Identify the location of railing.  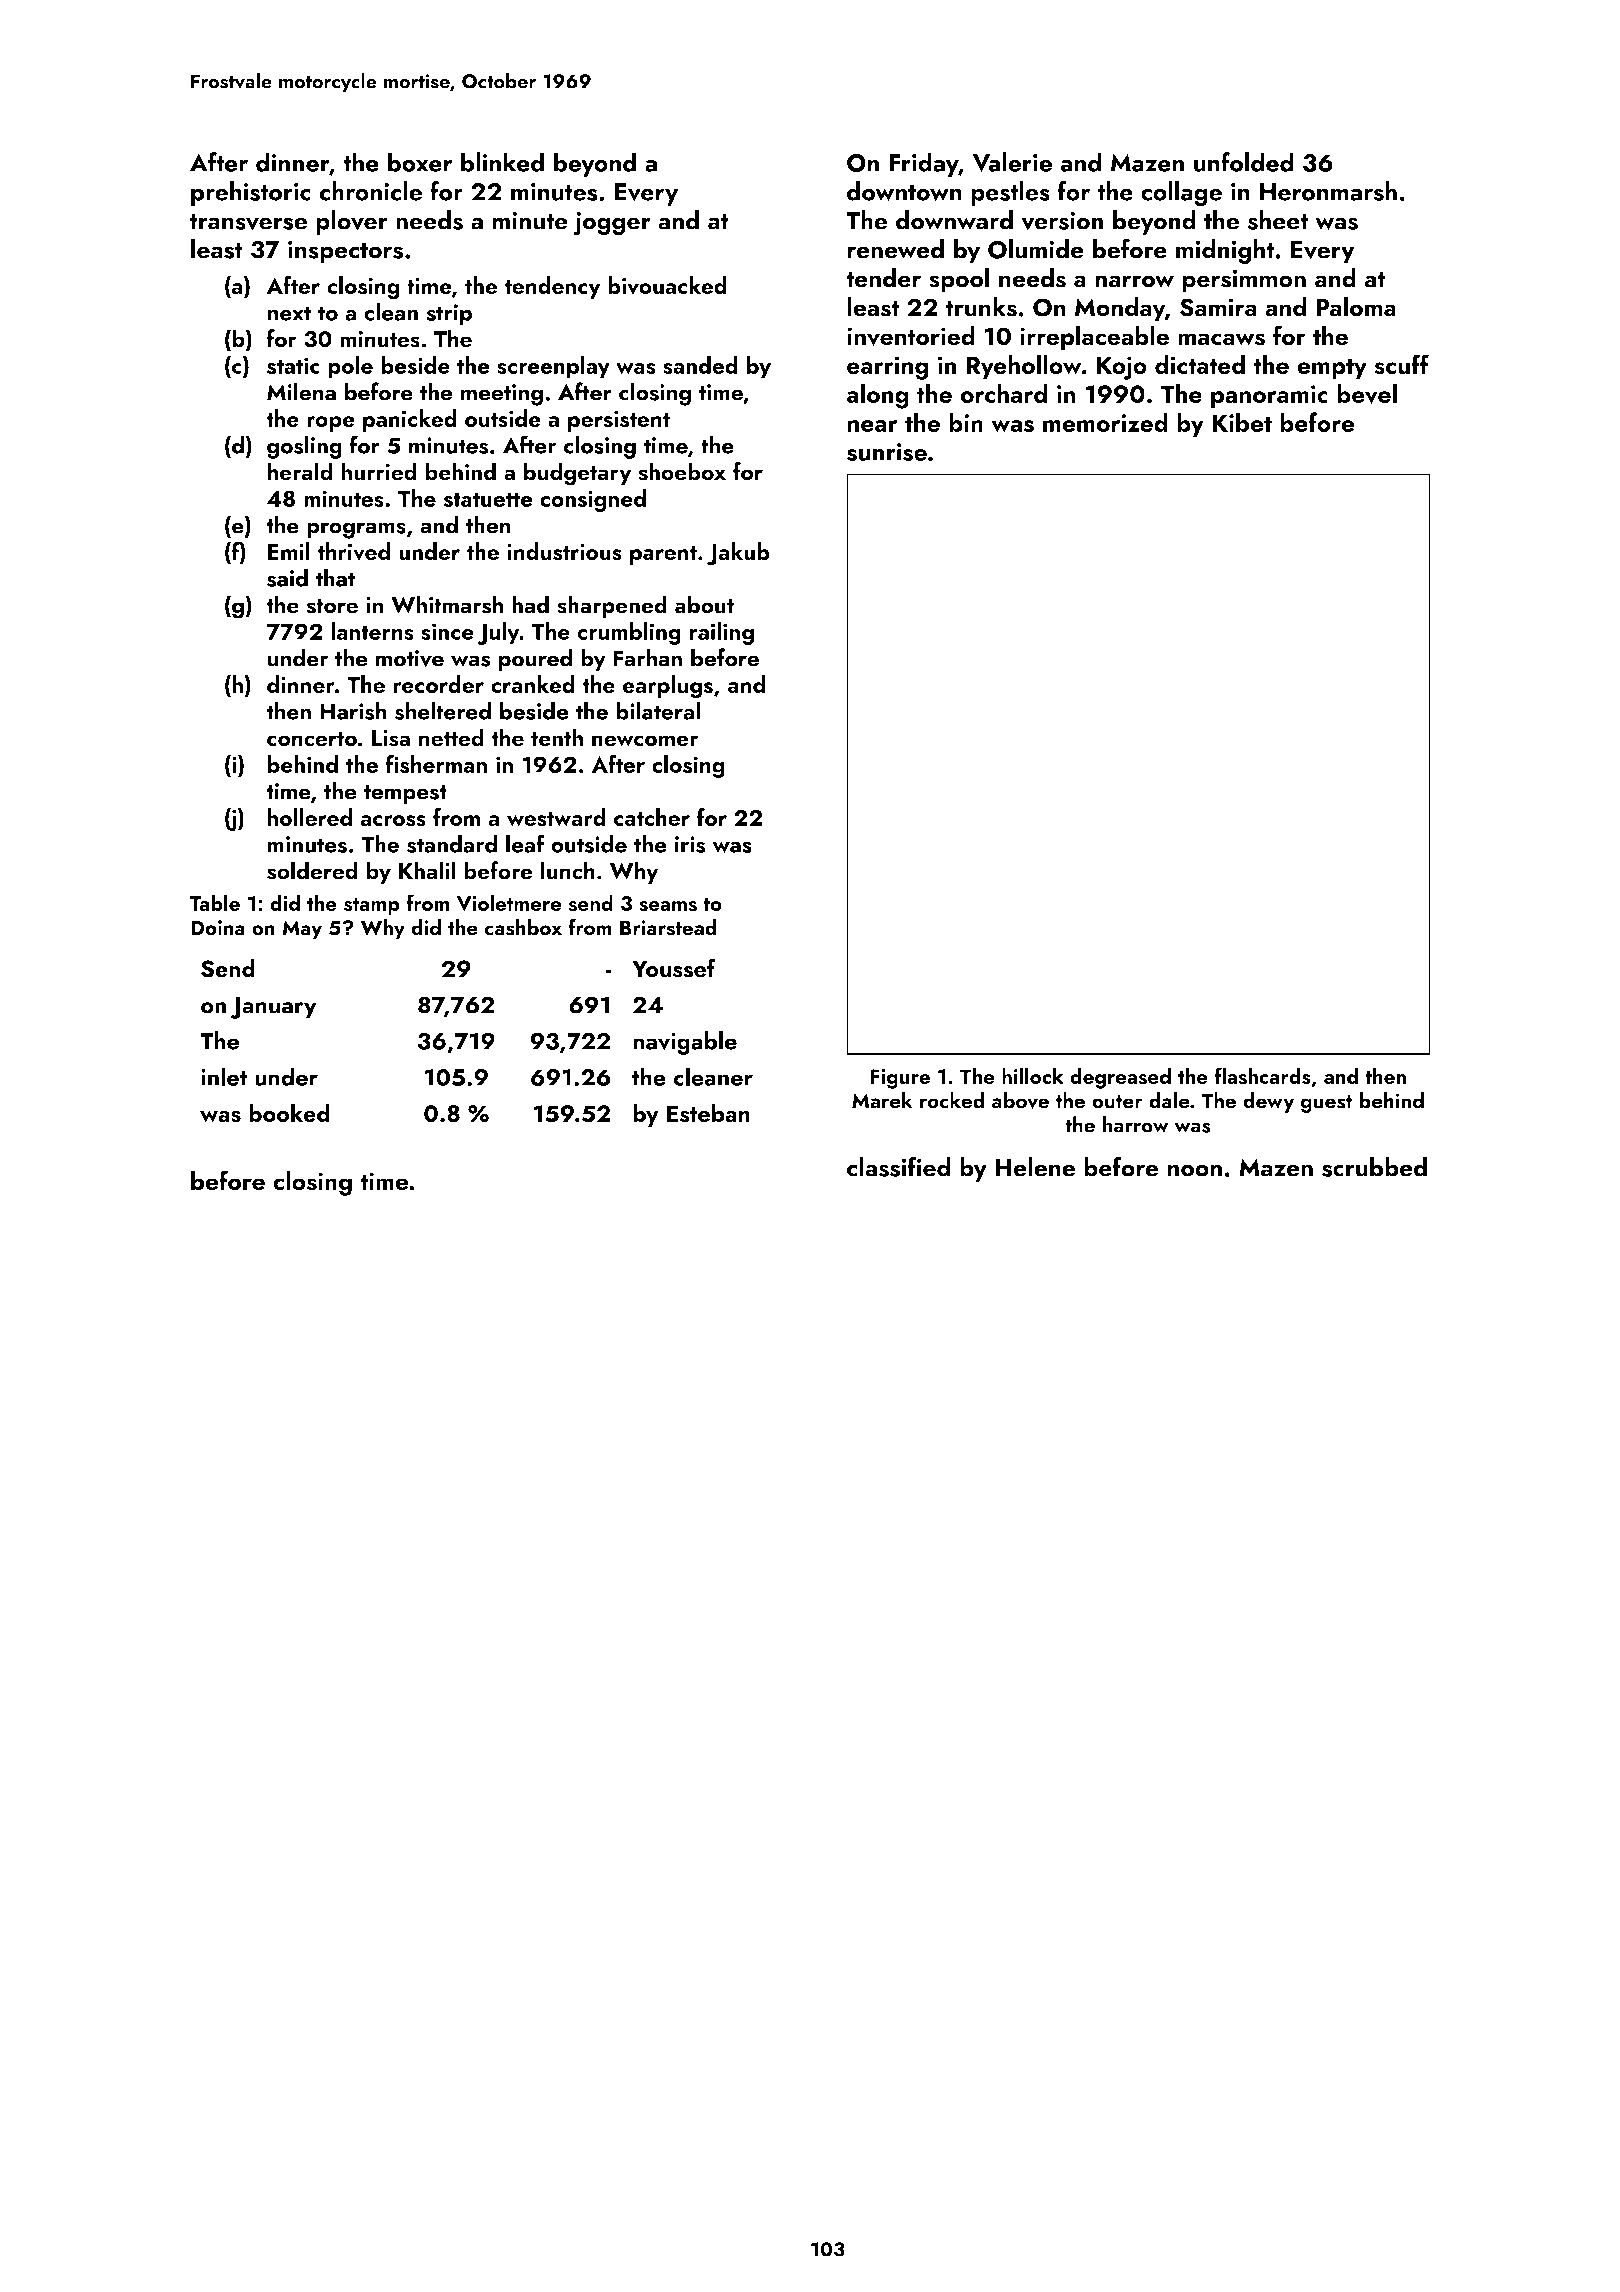
(721, 633).
